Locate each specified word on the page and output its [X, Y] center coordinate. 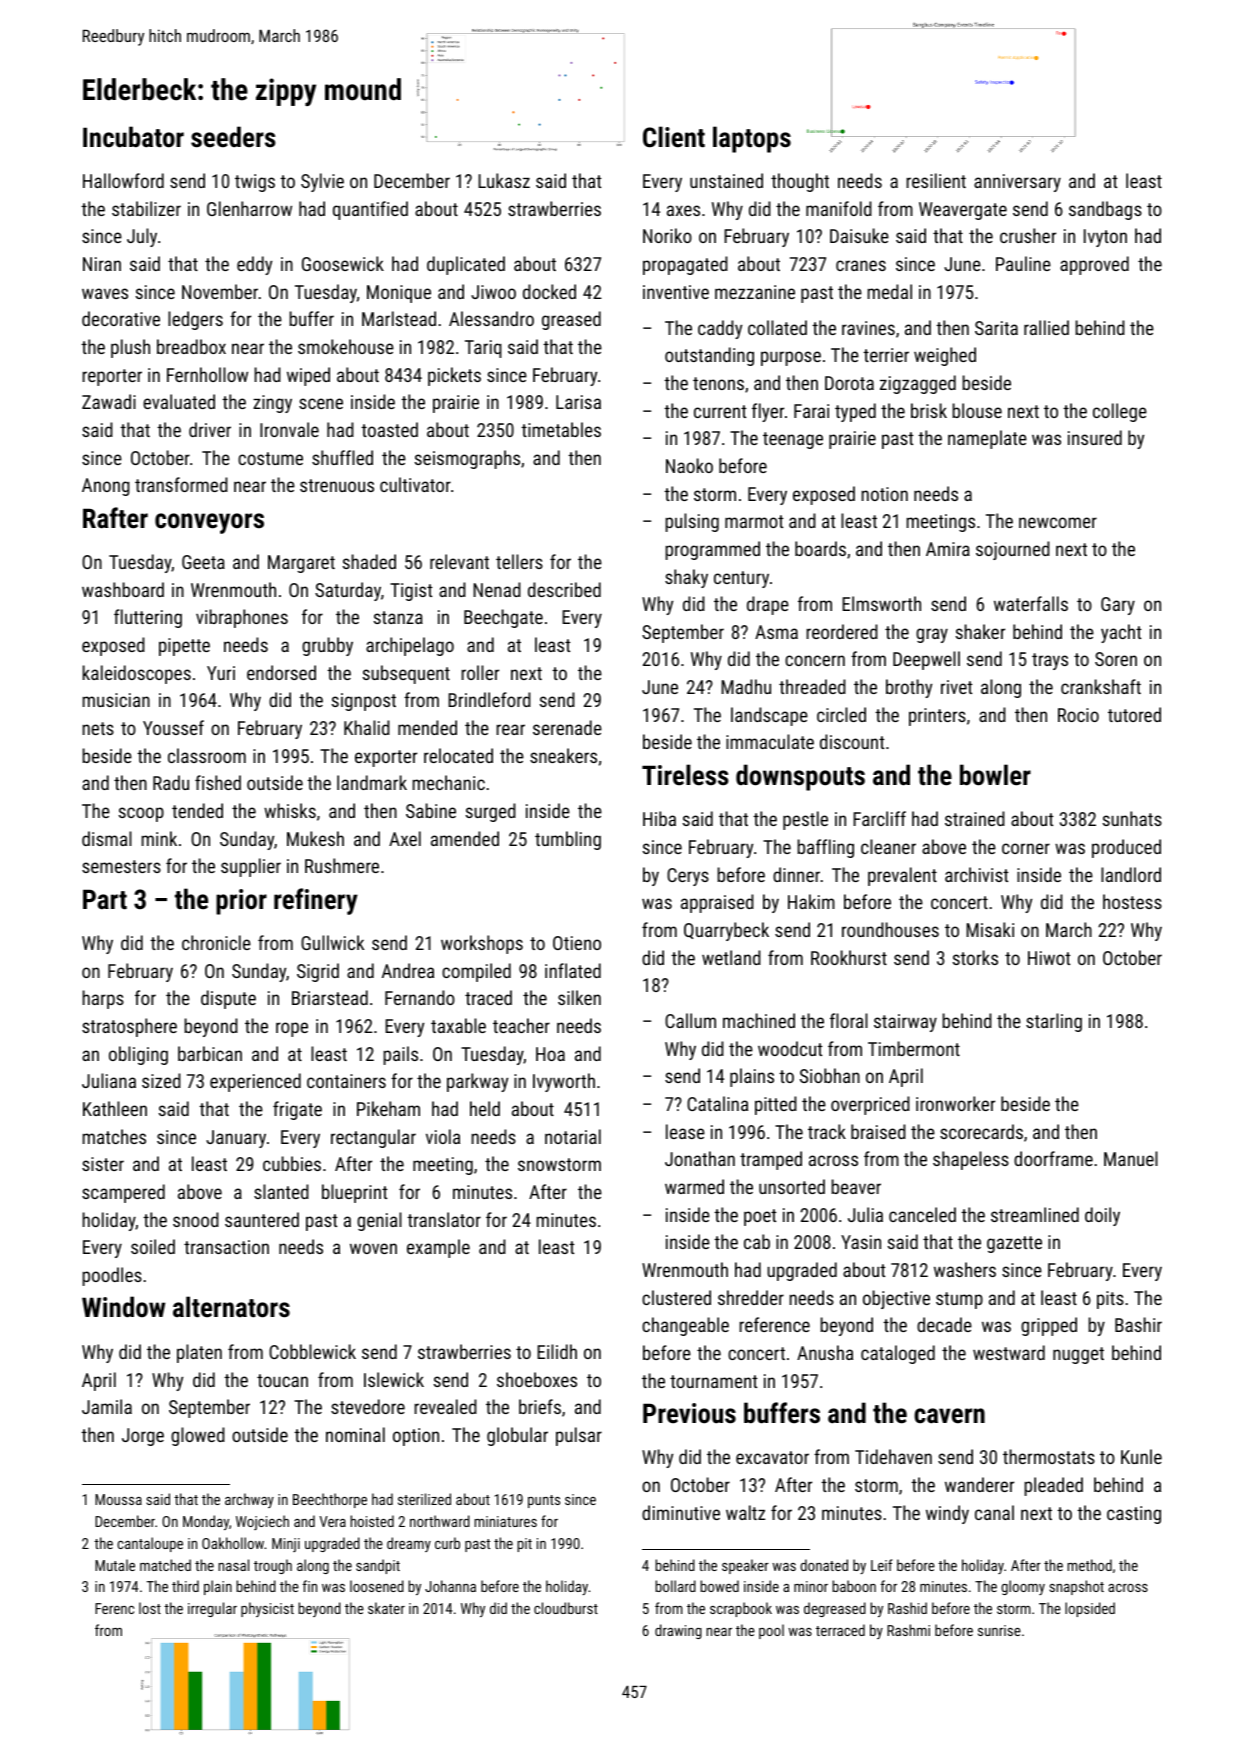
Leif [881, 1565]
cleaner [888, 846]
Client [674, 137]
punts [544, 1501]
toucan [282, 1380]
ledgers [195, 320]
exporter [386, 758]
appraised [717, 903]
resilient [936, 180]
